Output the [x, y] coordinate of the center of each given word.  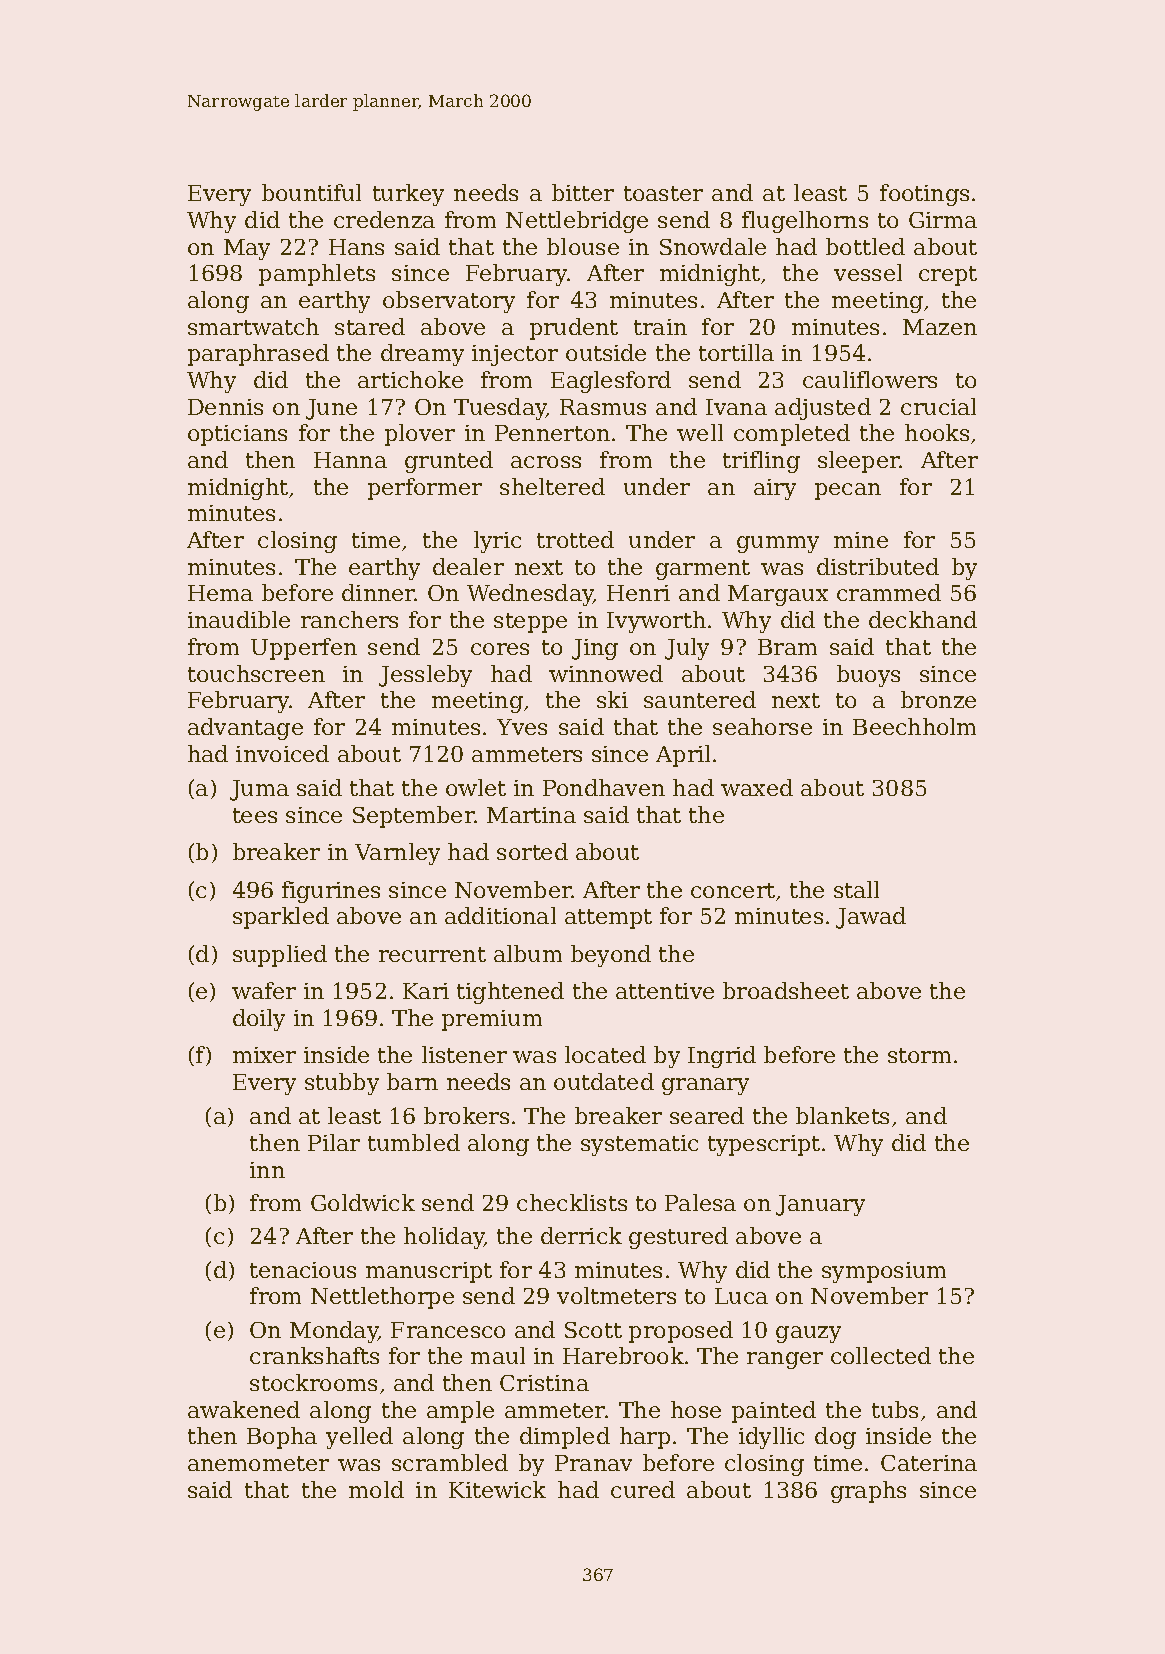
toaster [663, 193]
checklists [572, 1202]
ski [612, 699]
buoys [868, 676]
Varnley [397, 854]
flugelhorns [805, 222]
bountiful [311, 192]
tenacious [303, 1270]
